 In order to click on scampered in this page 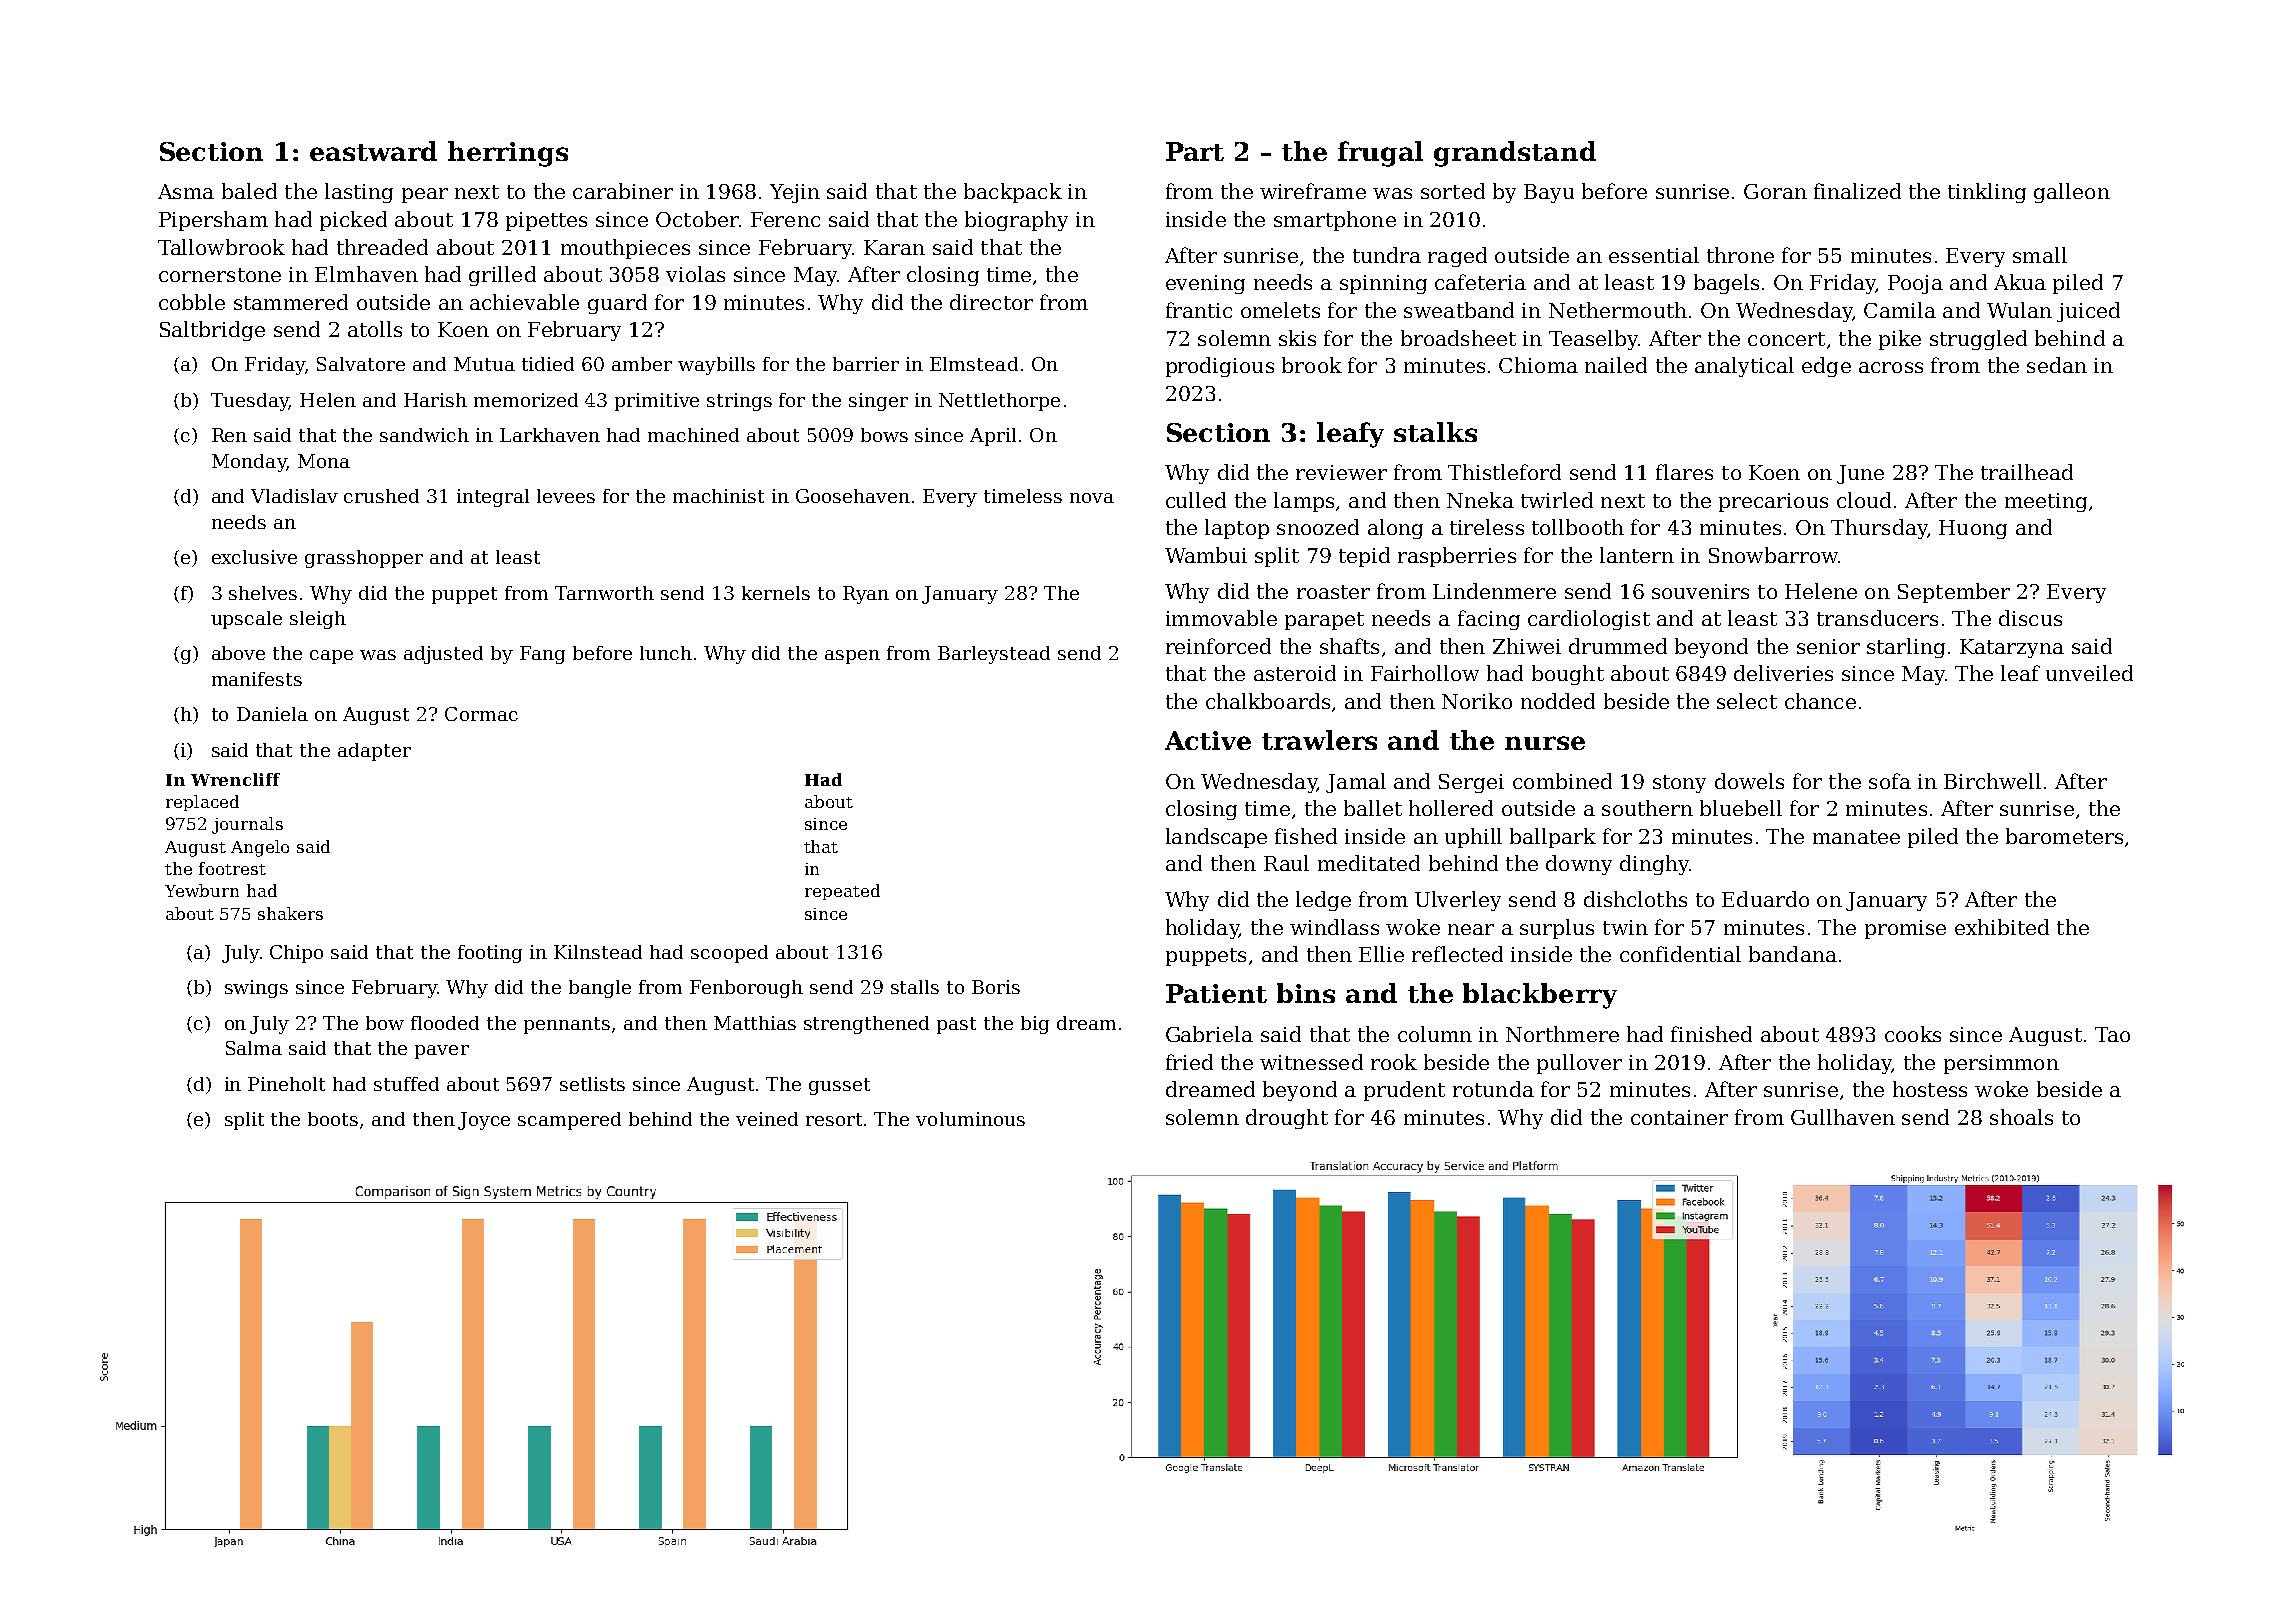, I will do `click(569, 1121)`.
